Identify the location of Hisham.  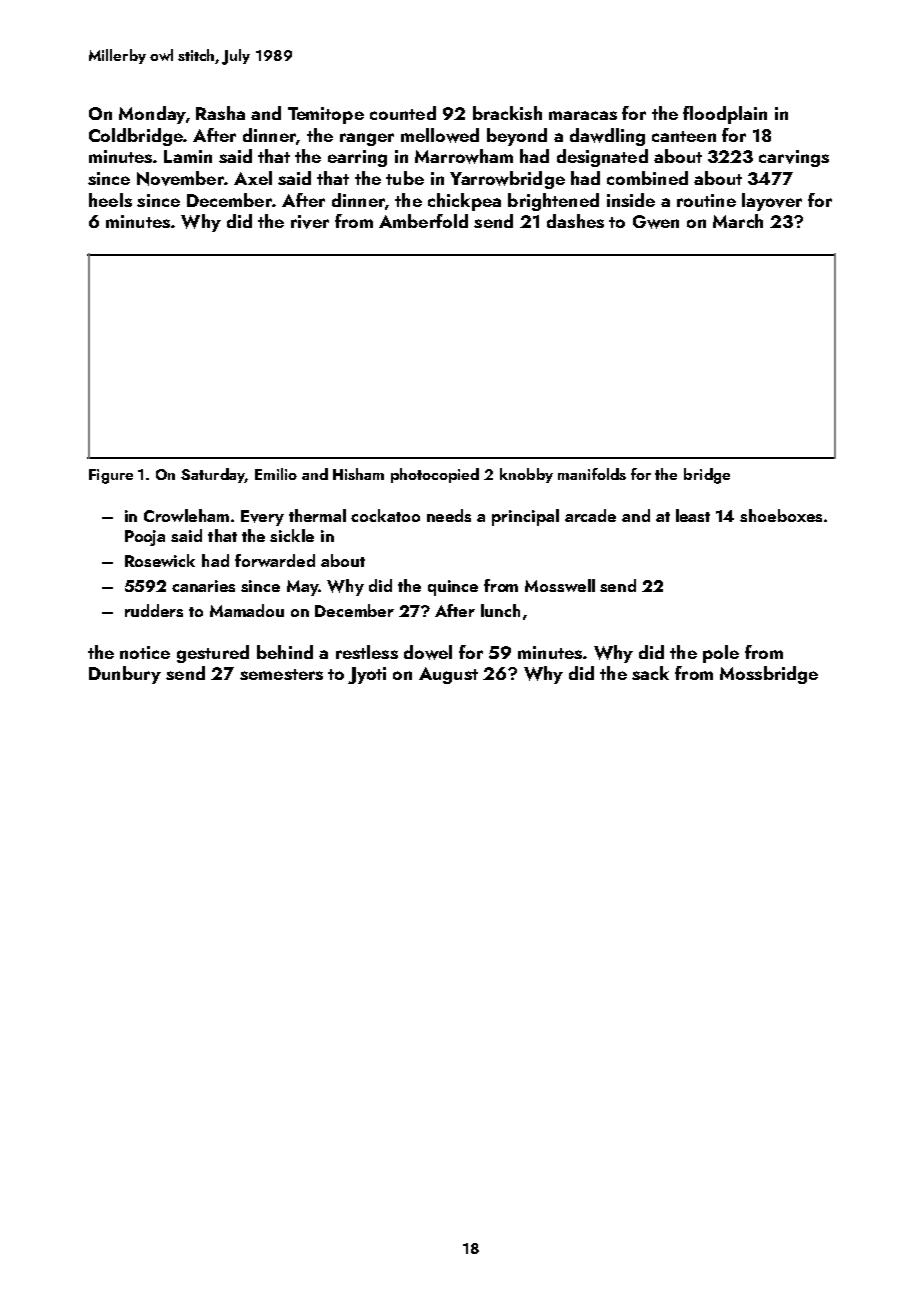
(358, 474).
